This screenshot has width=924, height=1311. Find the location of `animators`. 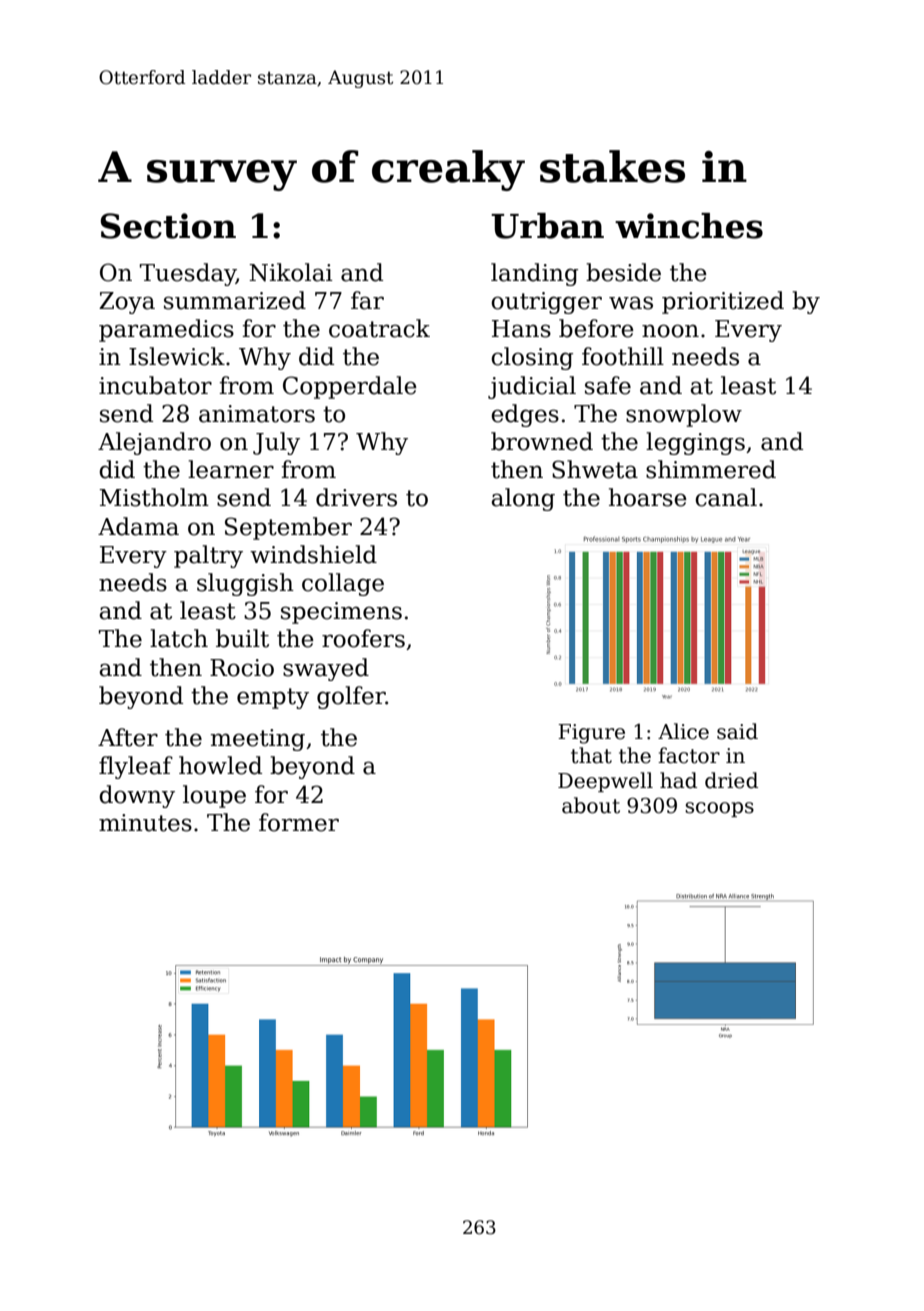

animators is located at coordinates (257, 414).
